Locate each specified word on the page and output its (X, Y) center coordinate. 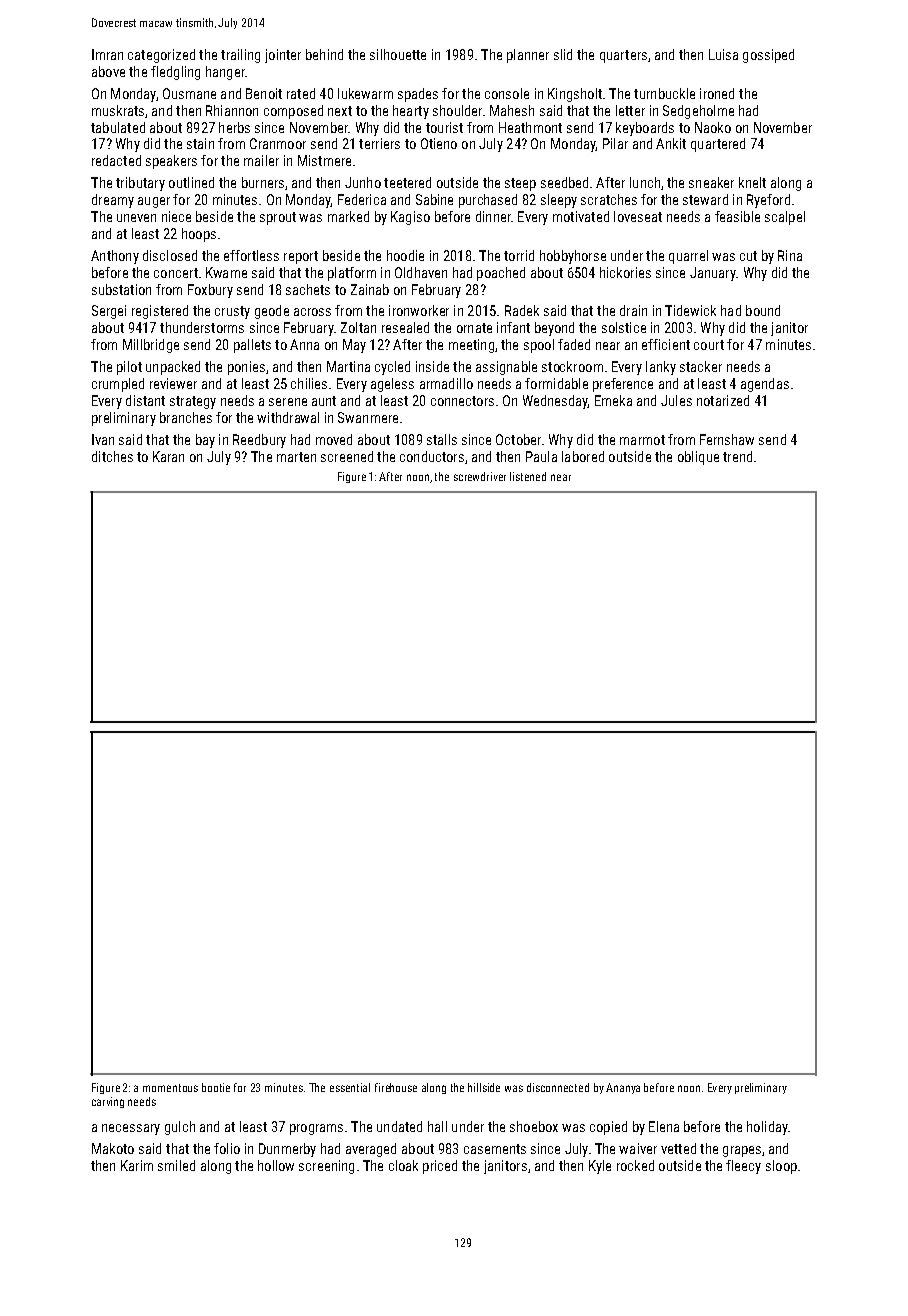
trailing (240, 56)
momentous (170, 1088)
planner (528, 56)
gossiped (768, 56)
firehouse (396, 1087)
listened (528, 476)
